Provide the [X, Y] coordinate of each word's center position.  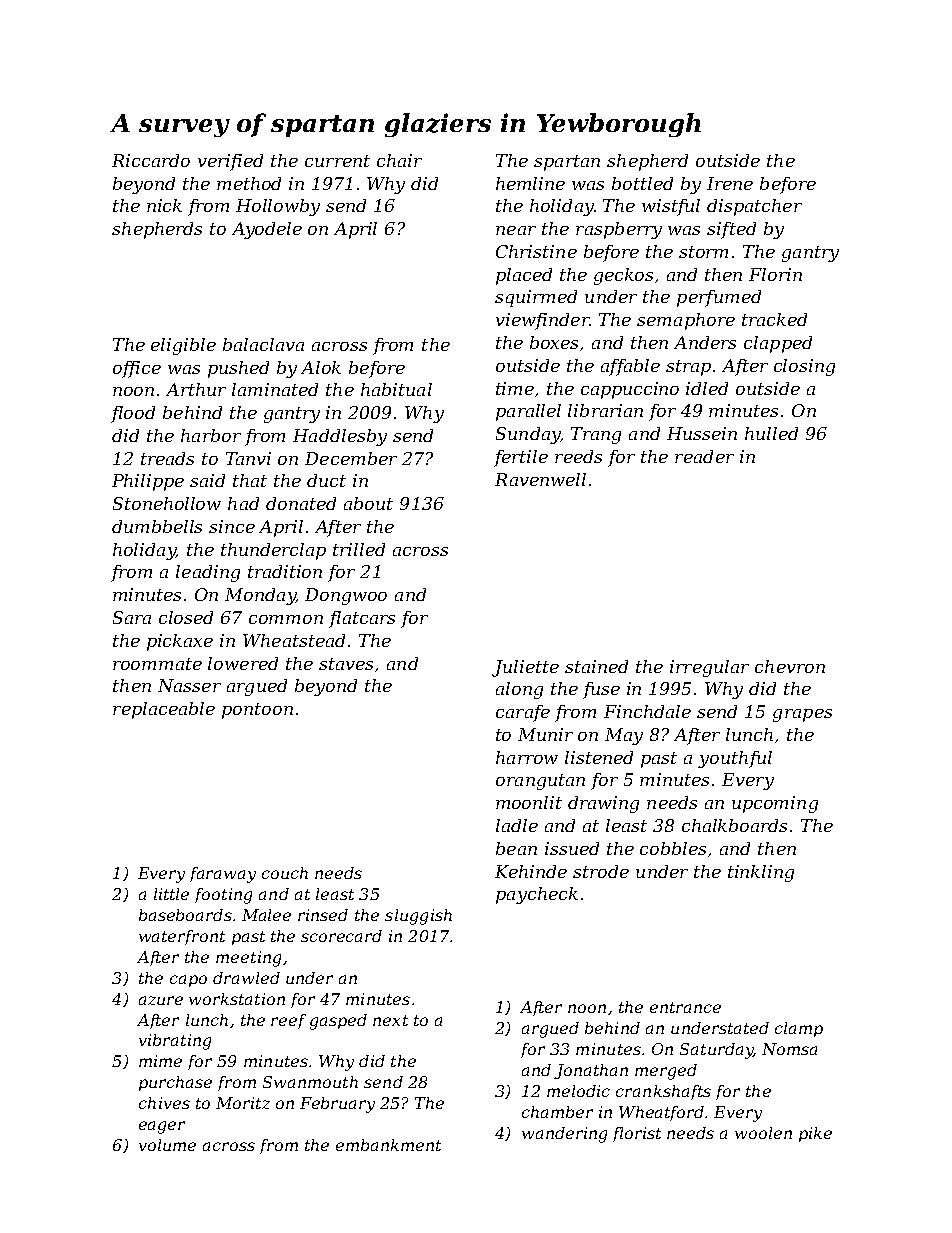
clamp [799, 1029]
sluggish [418, 917]
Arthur [196, 389]
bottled [642, 183]
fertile [521, 458]
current [337, 161]
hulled [771, 433]
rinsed [323, 915]
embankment [388, 1145]
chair [399, 160]
